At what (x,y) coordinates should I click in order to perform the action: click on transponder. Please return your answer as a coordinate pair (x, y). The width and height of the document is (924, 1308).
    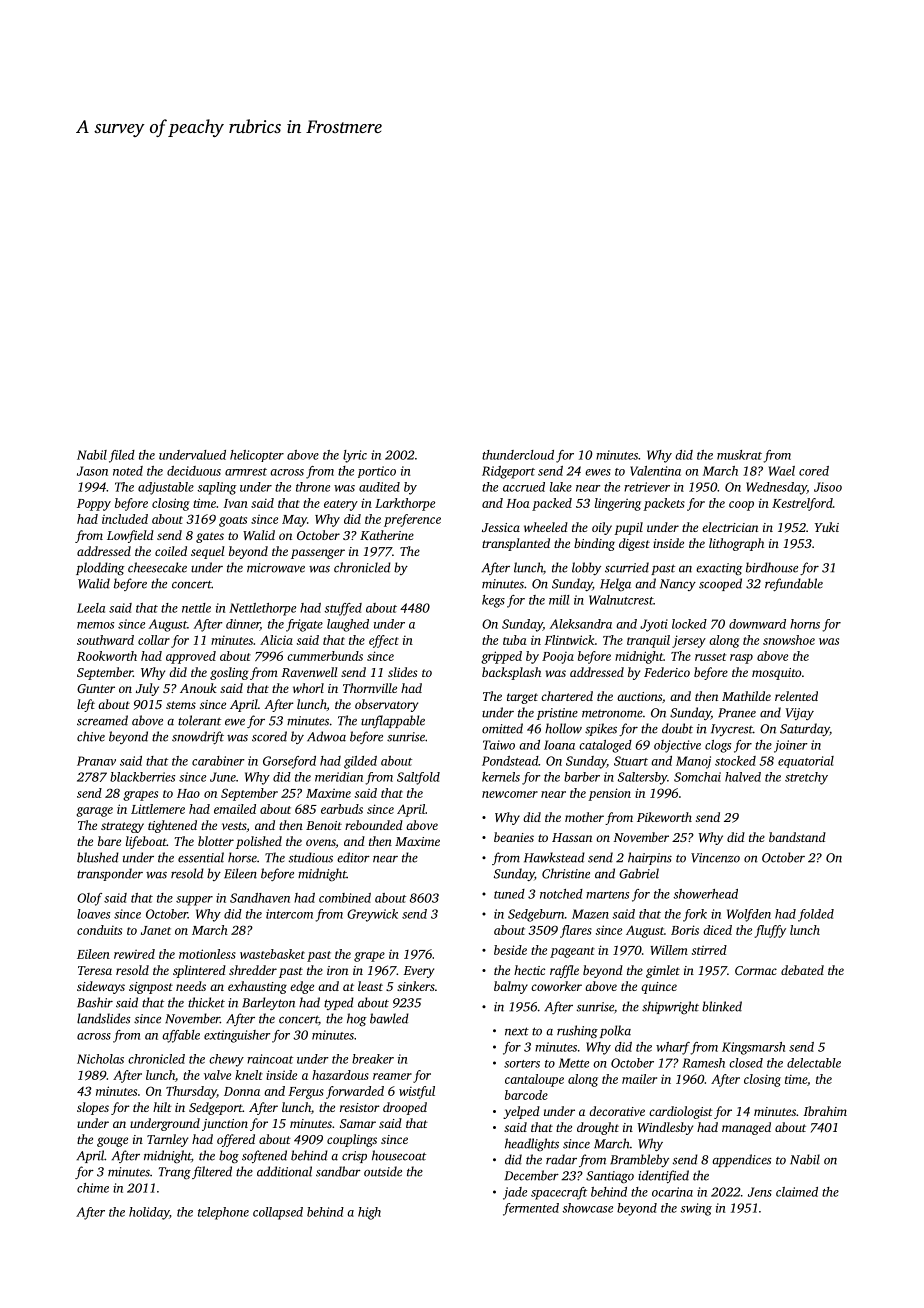
    Looking at the image, I should click on (110, 874).
